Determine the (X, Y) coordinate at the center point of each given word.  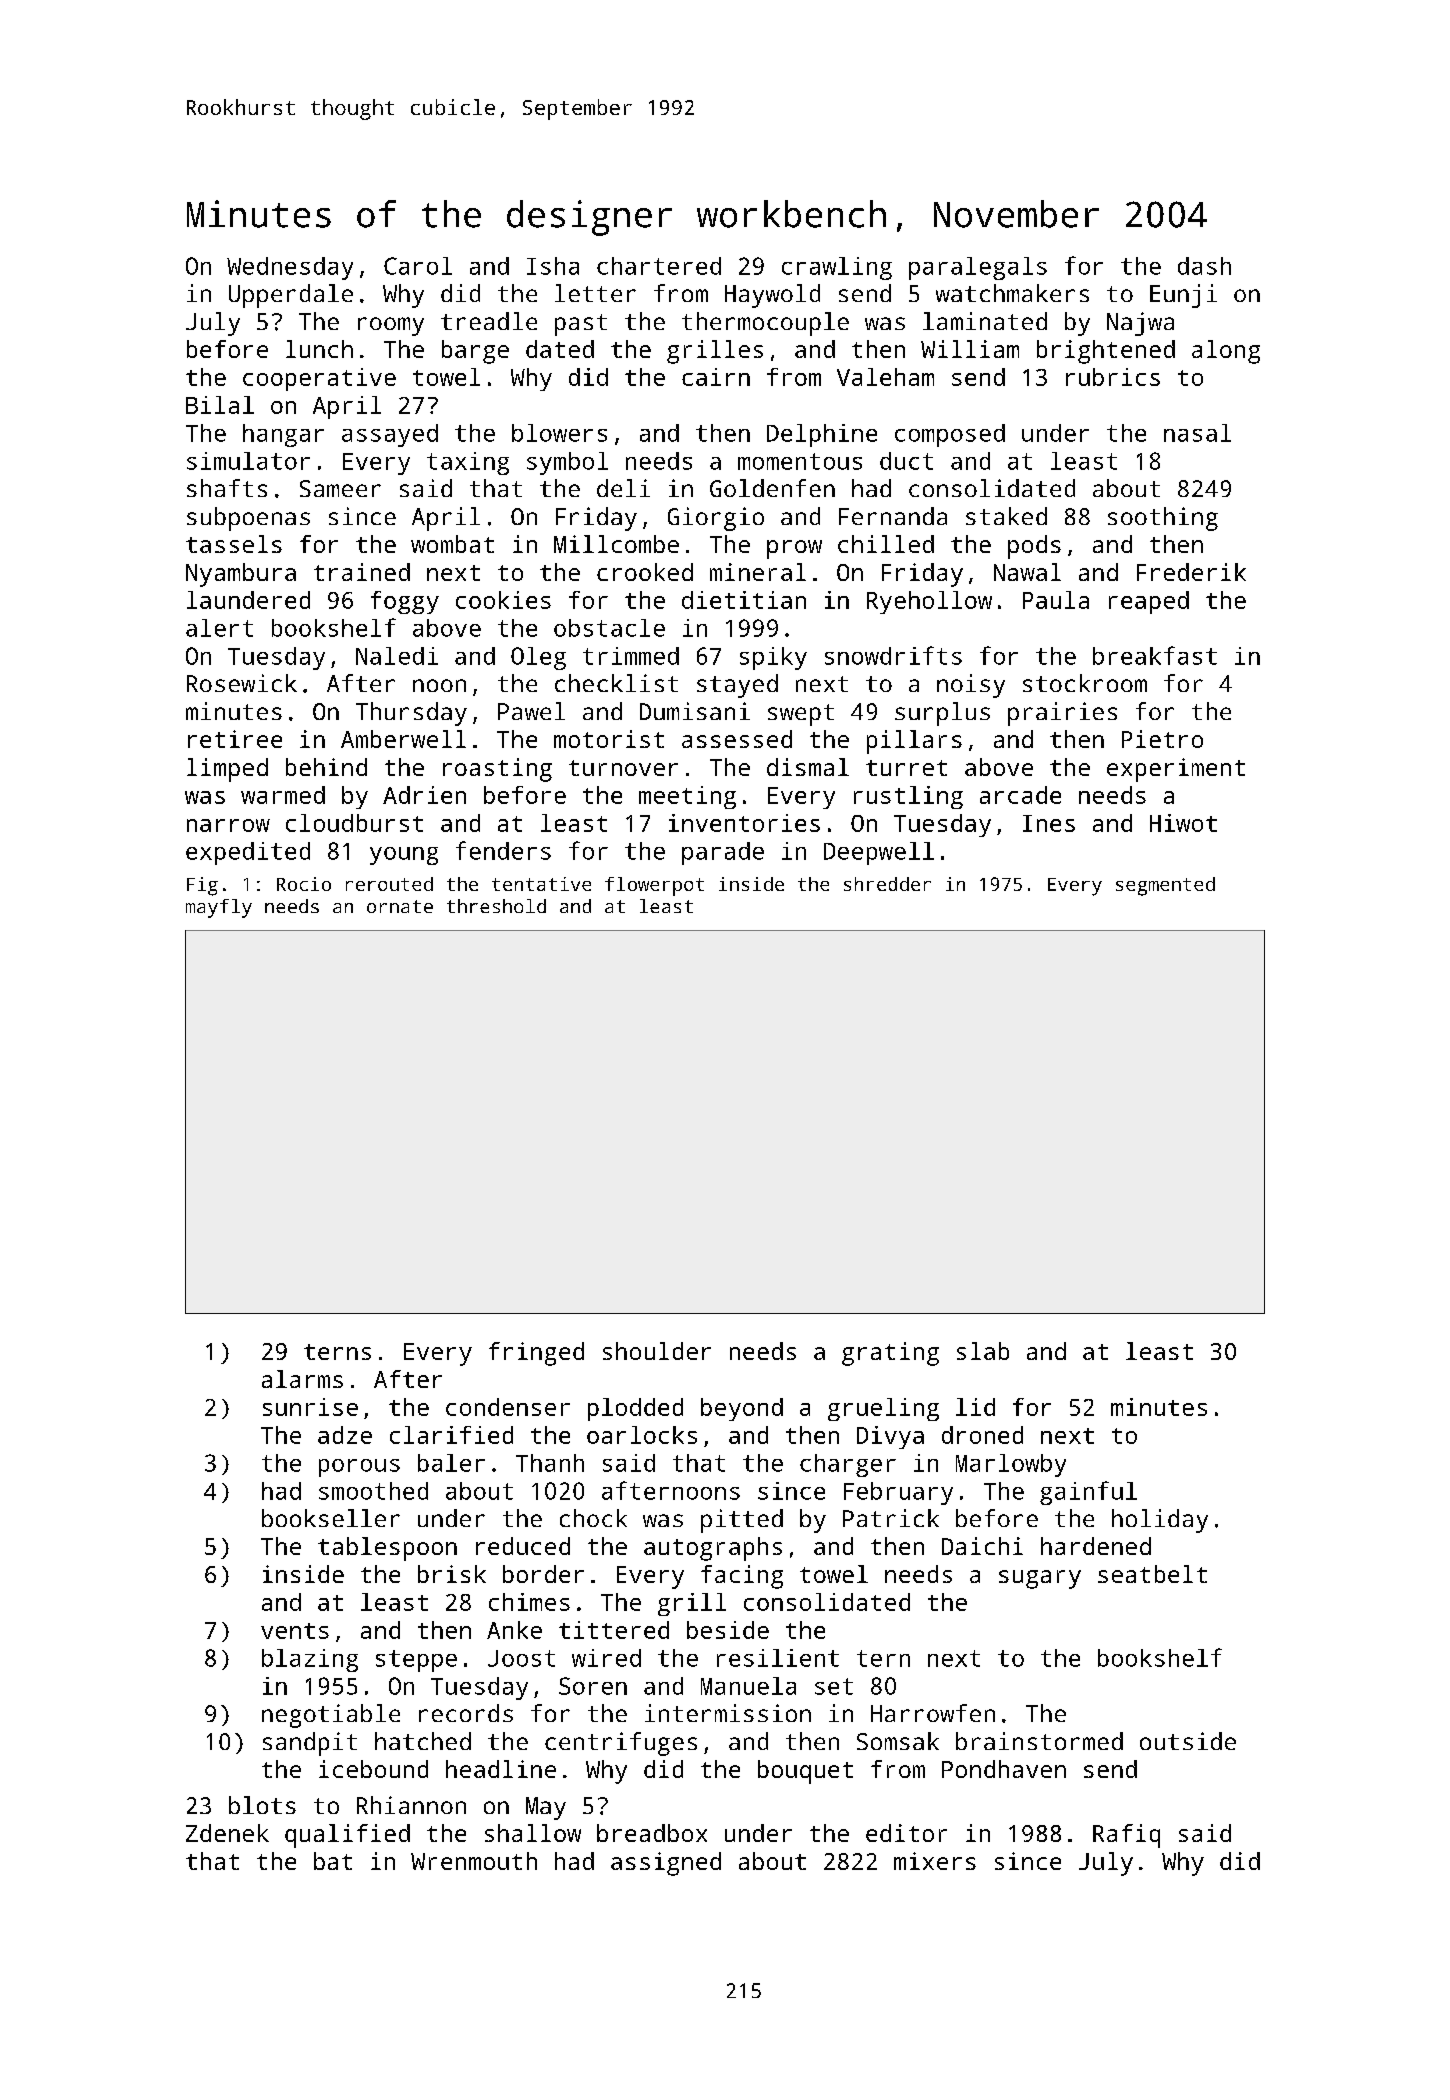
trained (362, 572)
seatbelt (1152, 1574)
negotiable (331, 1716)
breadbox (652, 1833)
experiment (1176, 770)
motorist (609, 739)
